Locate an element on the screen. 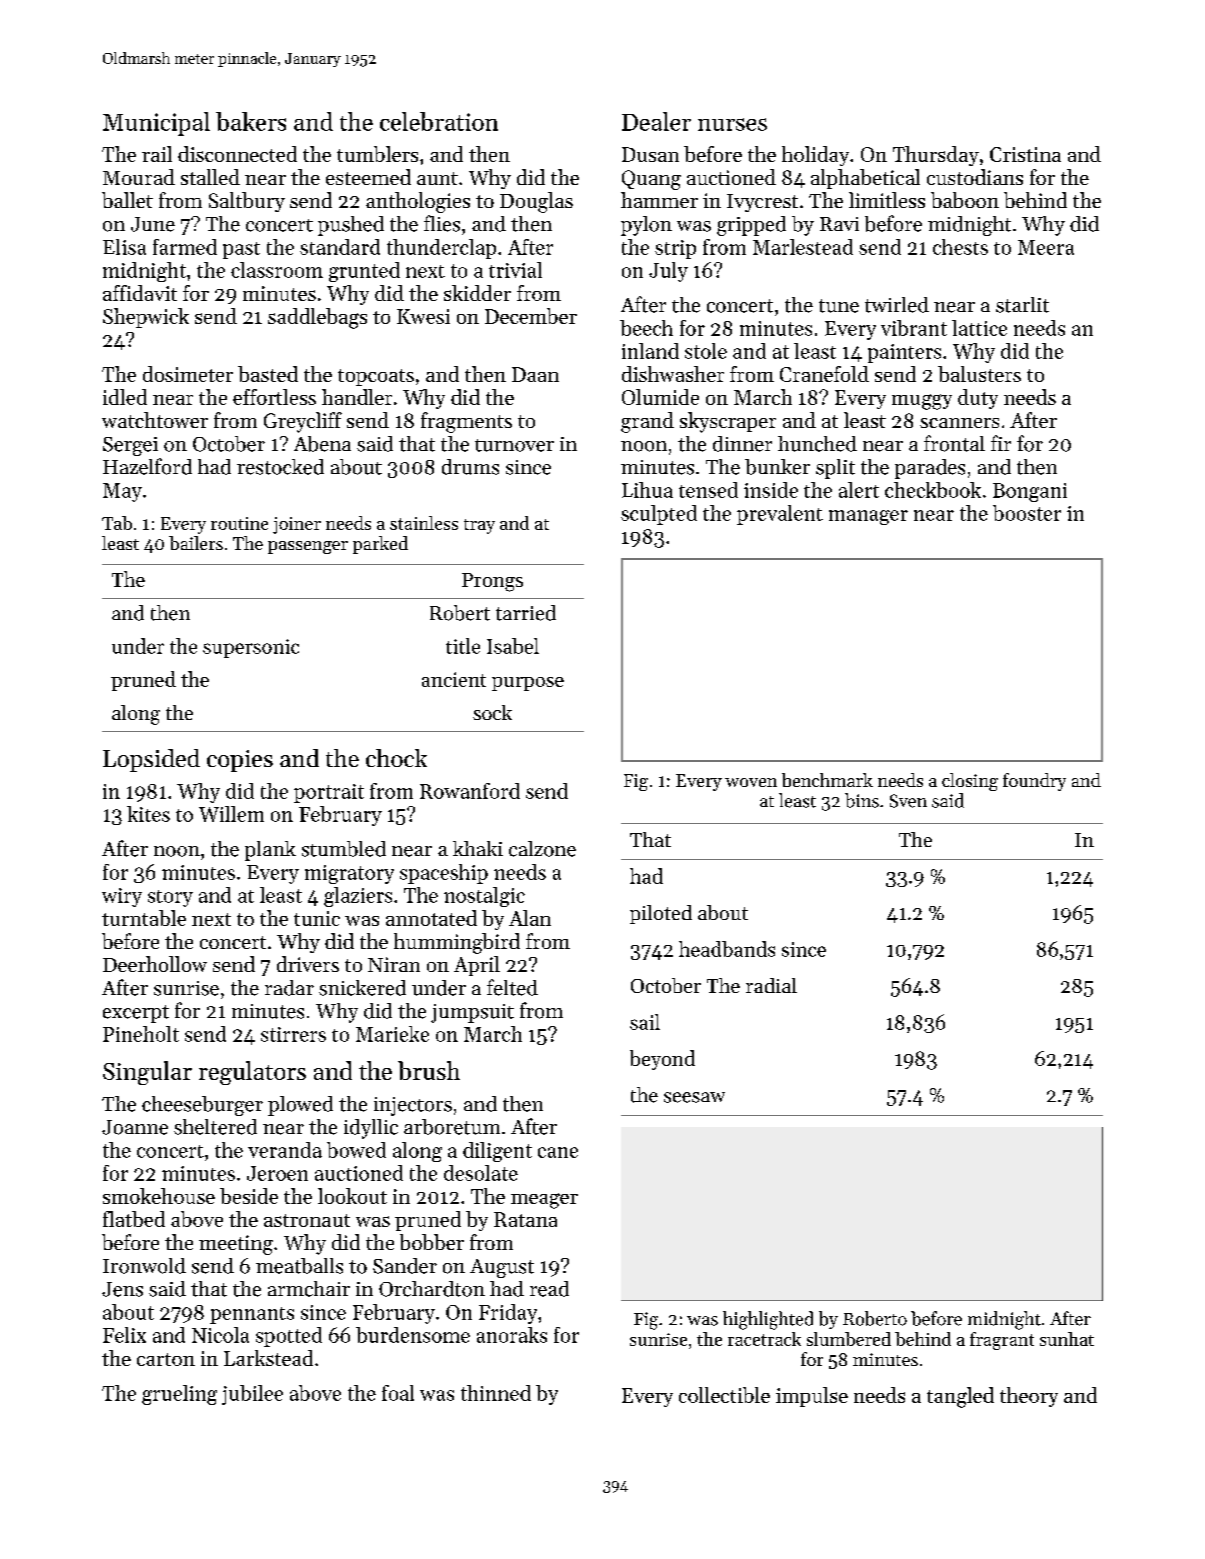  Thursday is located at coordinates (936, 156).
